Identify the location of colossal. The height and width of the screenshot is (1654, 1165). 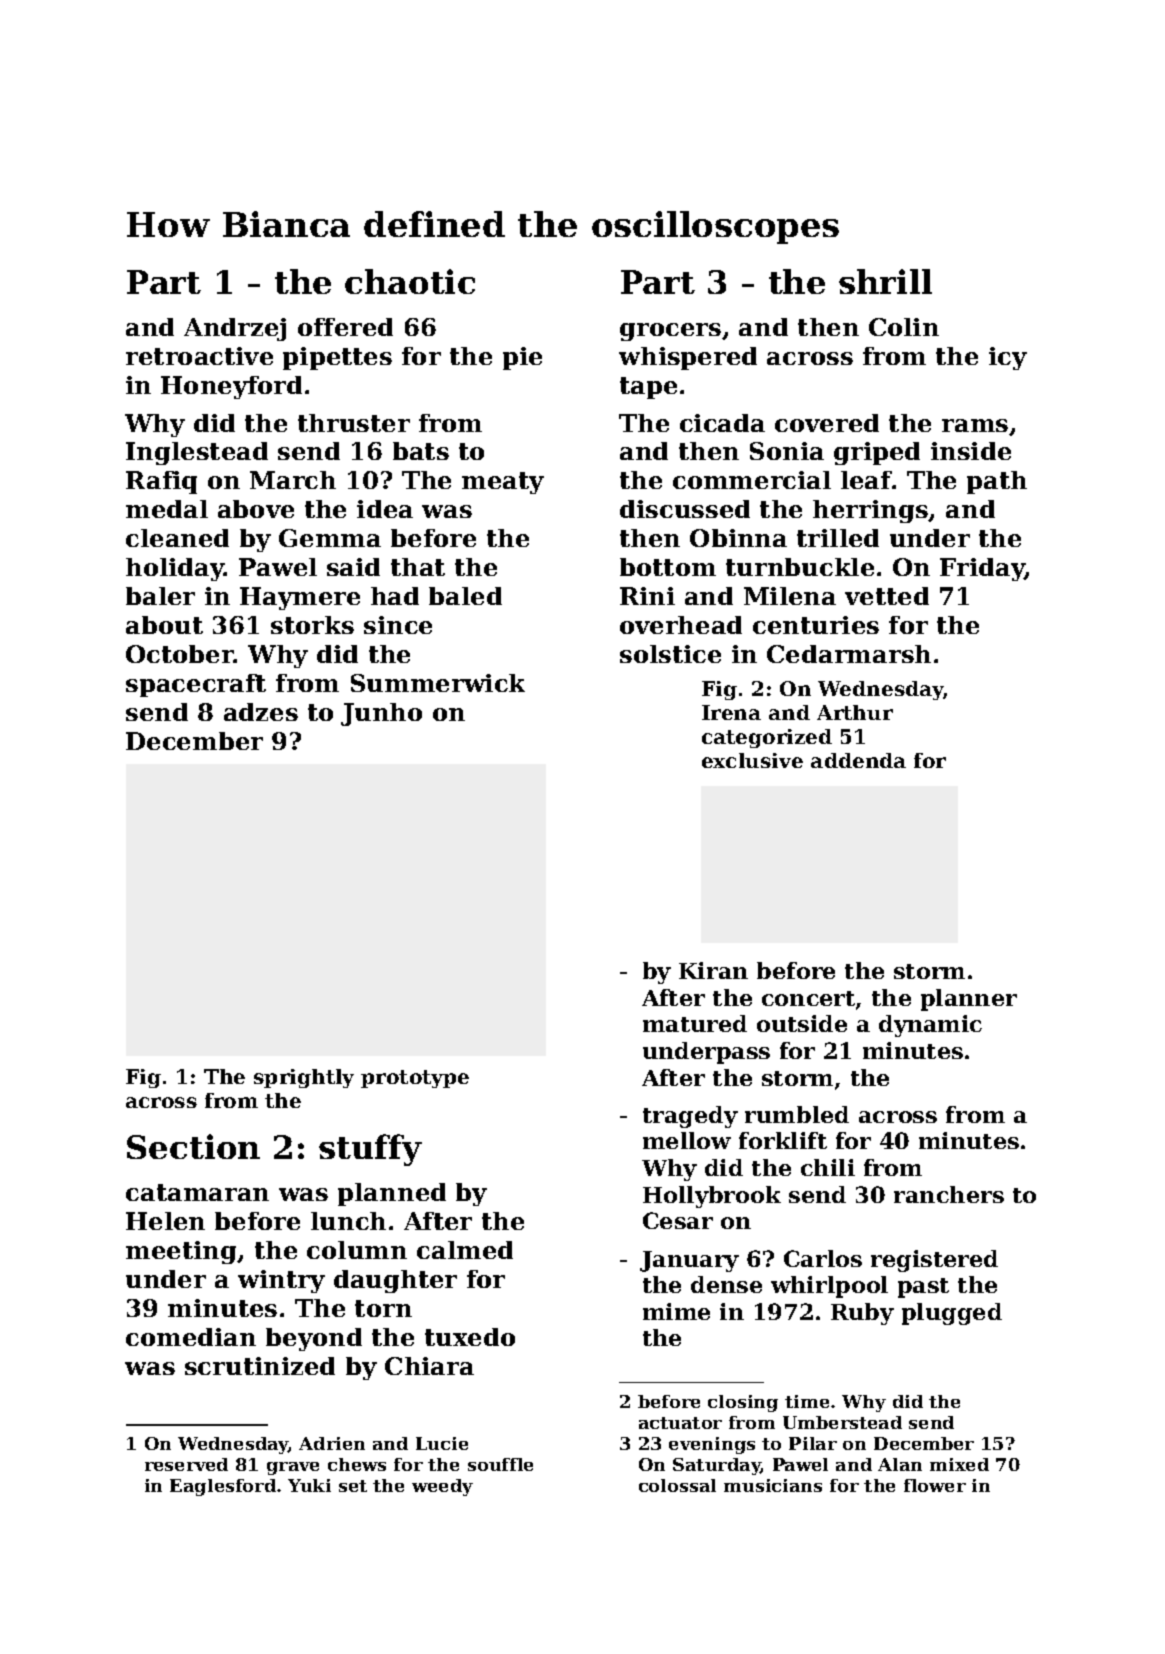
(677, 1485).
